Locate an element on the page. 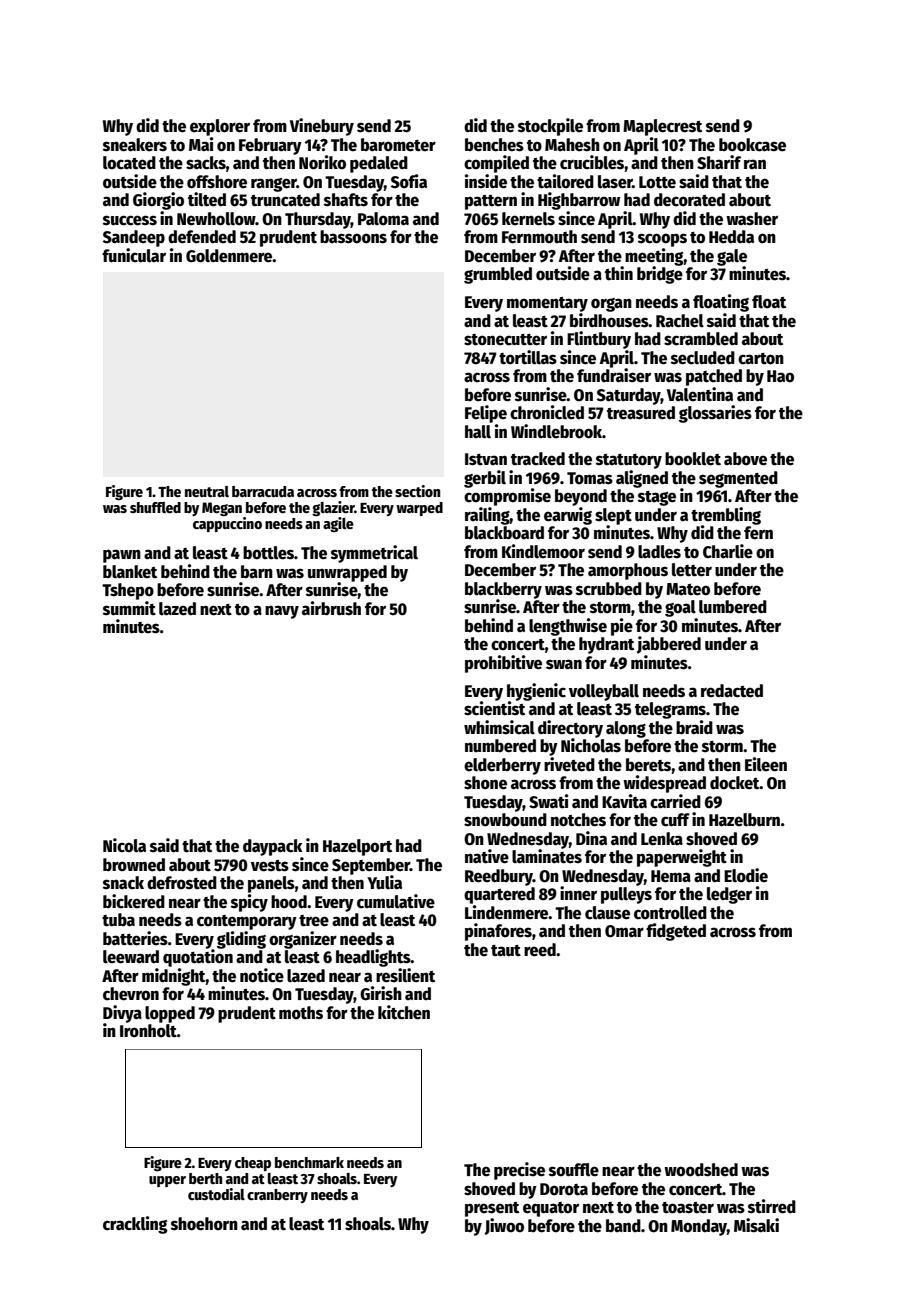  Sharif is located at coordinates (719, 162).
